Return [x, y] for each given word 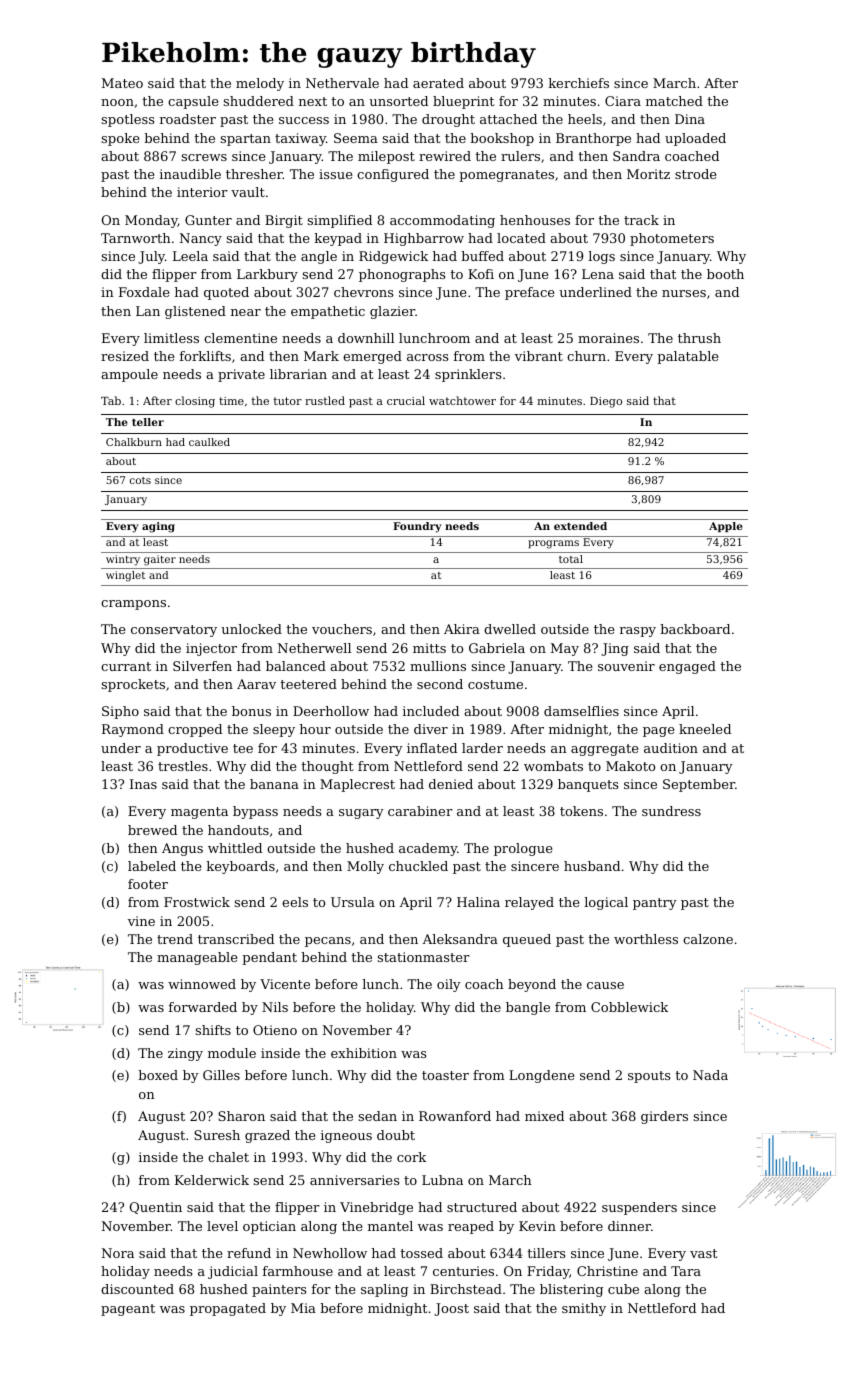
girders [664, 1117]
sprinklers [468, 375]
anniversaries [354, 1180]
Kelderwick [212, 1180]
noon [117, 102]
